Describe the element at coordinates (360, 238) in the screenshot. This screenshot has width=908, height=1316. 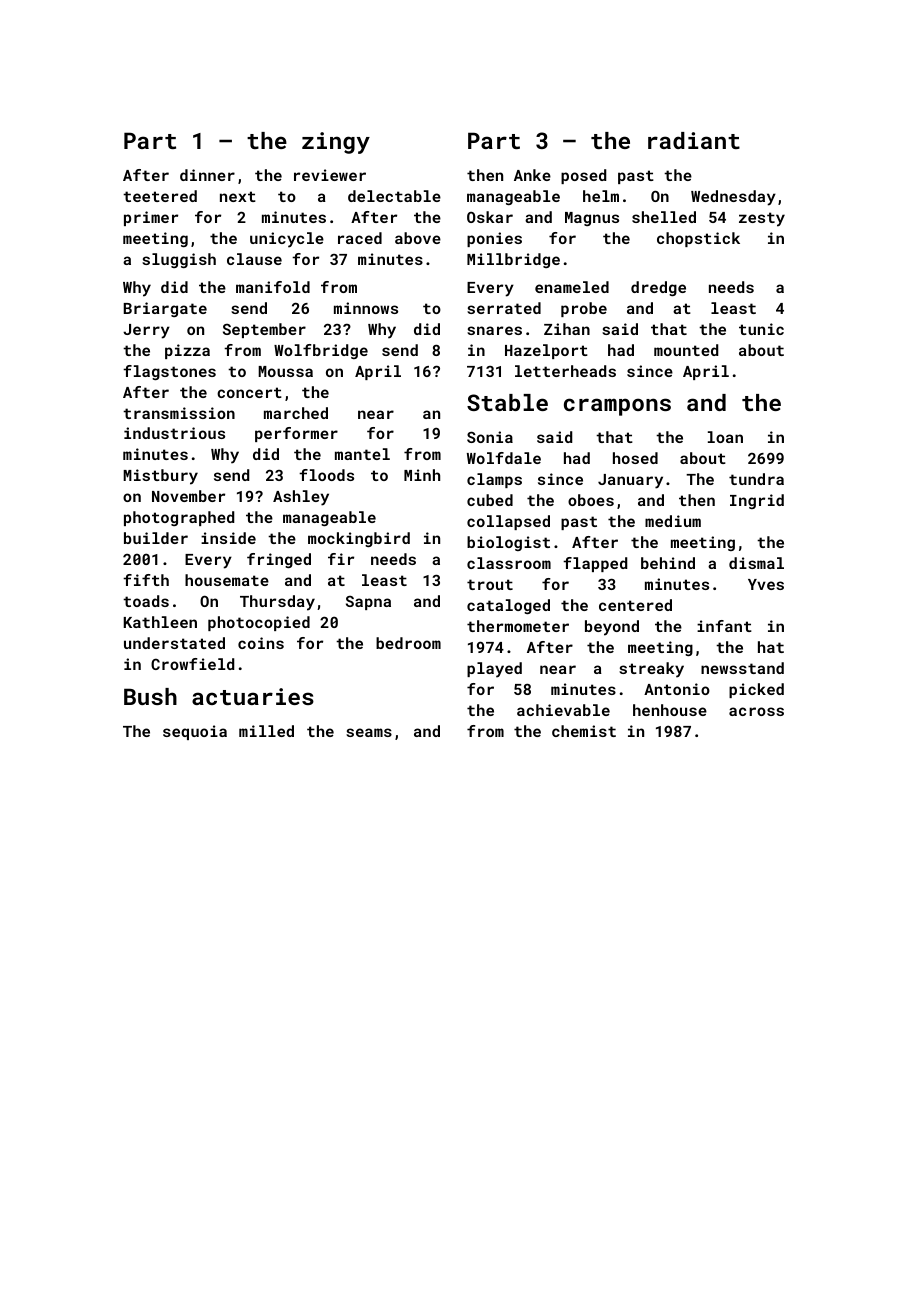
I see `raced` at that location.
